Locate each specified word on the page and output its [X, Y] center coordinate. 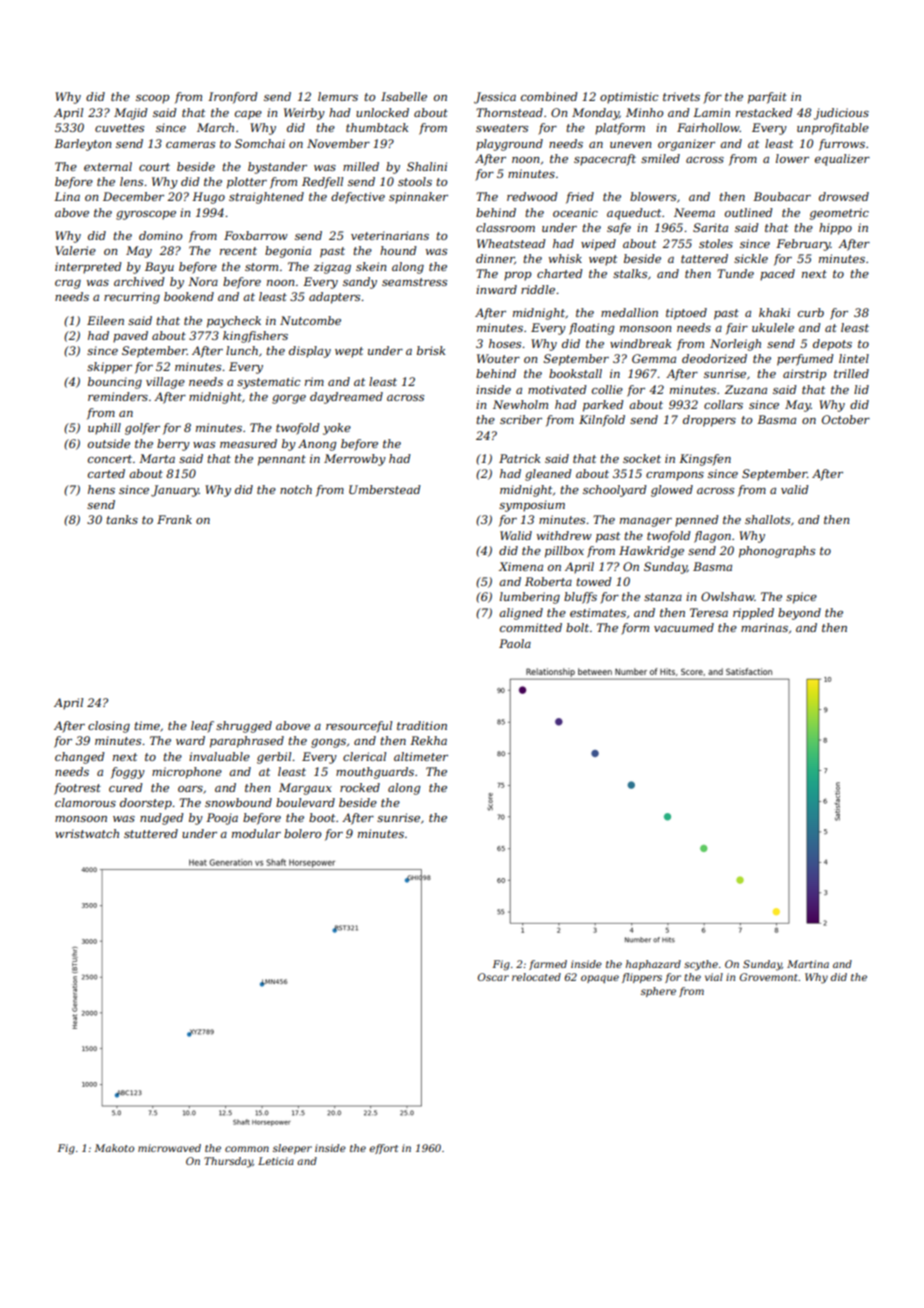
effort [383, 1149]
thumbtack [377, 127]
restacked [764, 112]
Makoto [114, 1148]
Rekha [428, 740]
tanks [122, 519]
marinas [764, 627]
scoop [152, 99]
